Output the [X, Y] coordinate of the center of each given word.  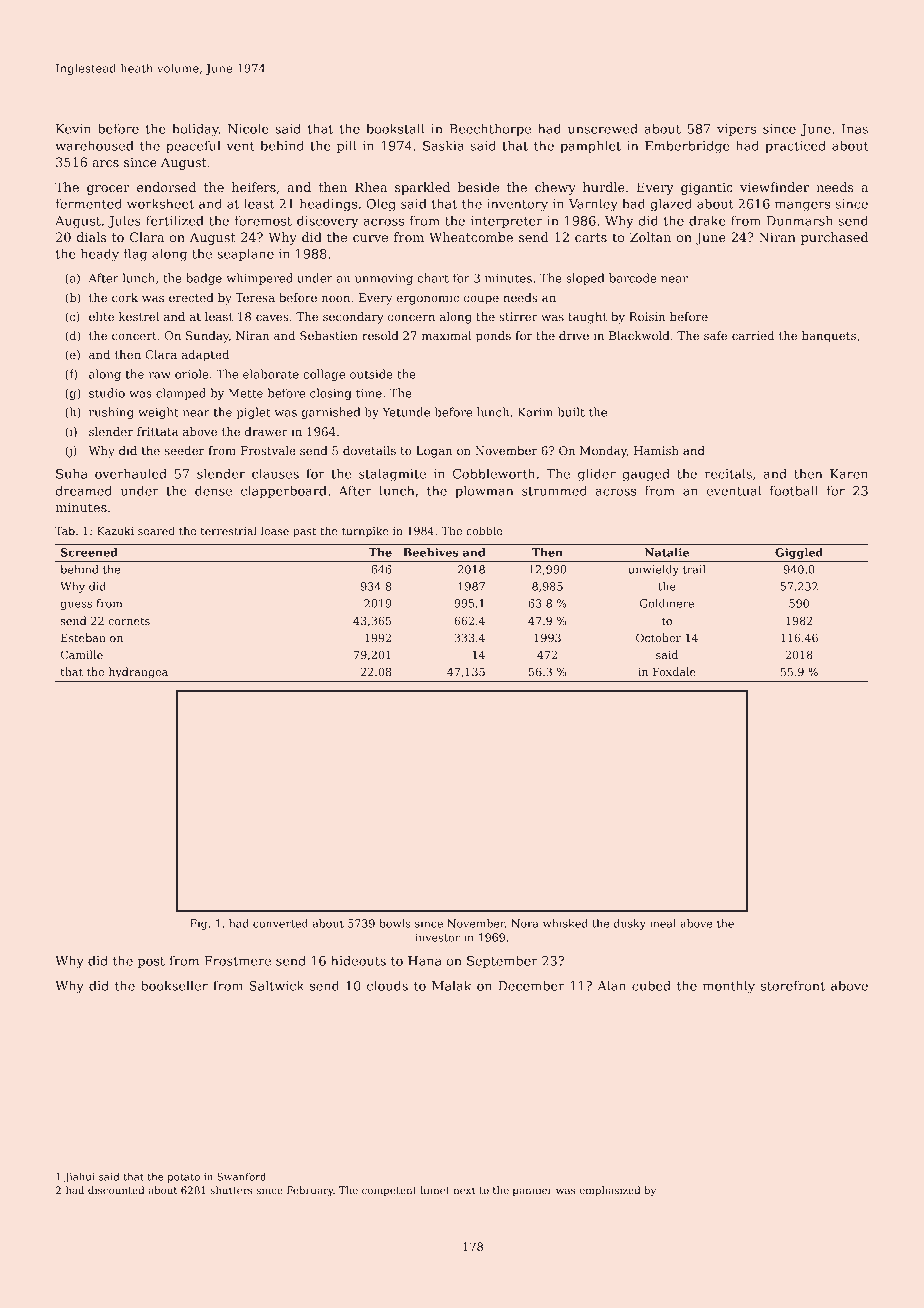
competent [389, 1191]
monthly [729, 987]
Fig [198, 924]
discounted [116, 1190]
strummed [554, 490]
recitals [728, 473]
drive [574, 335]
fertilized [175, 220]
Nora [525, 923]
